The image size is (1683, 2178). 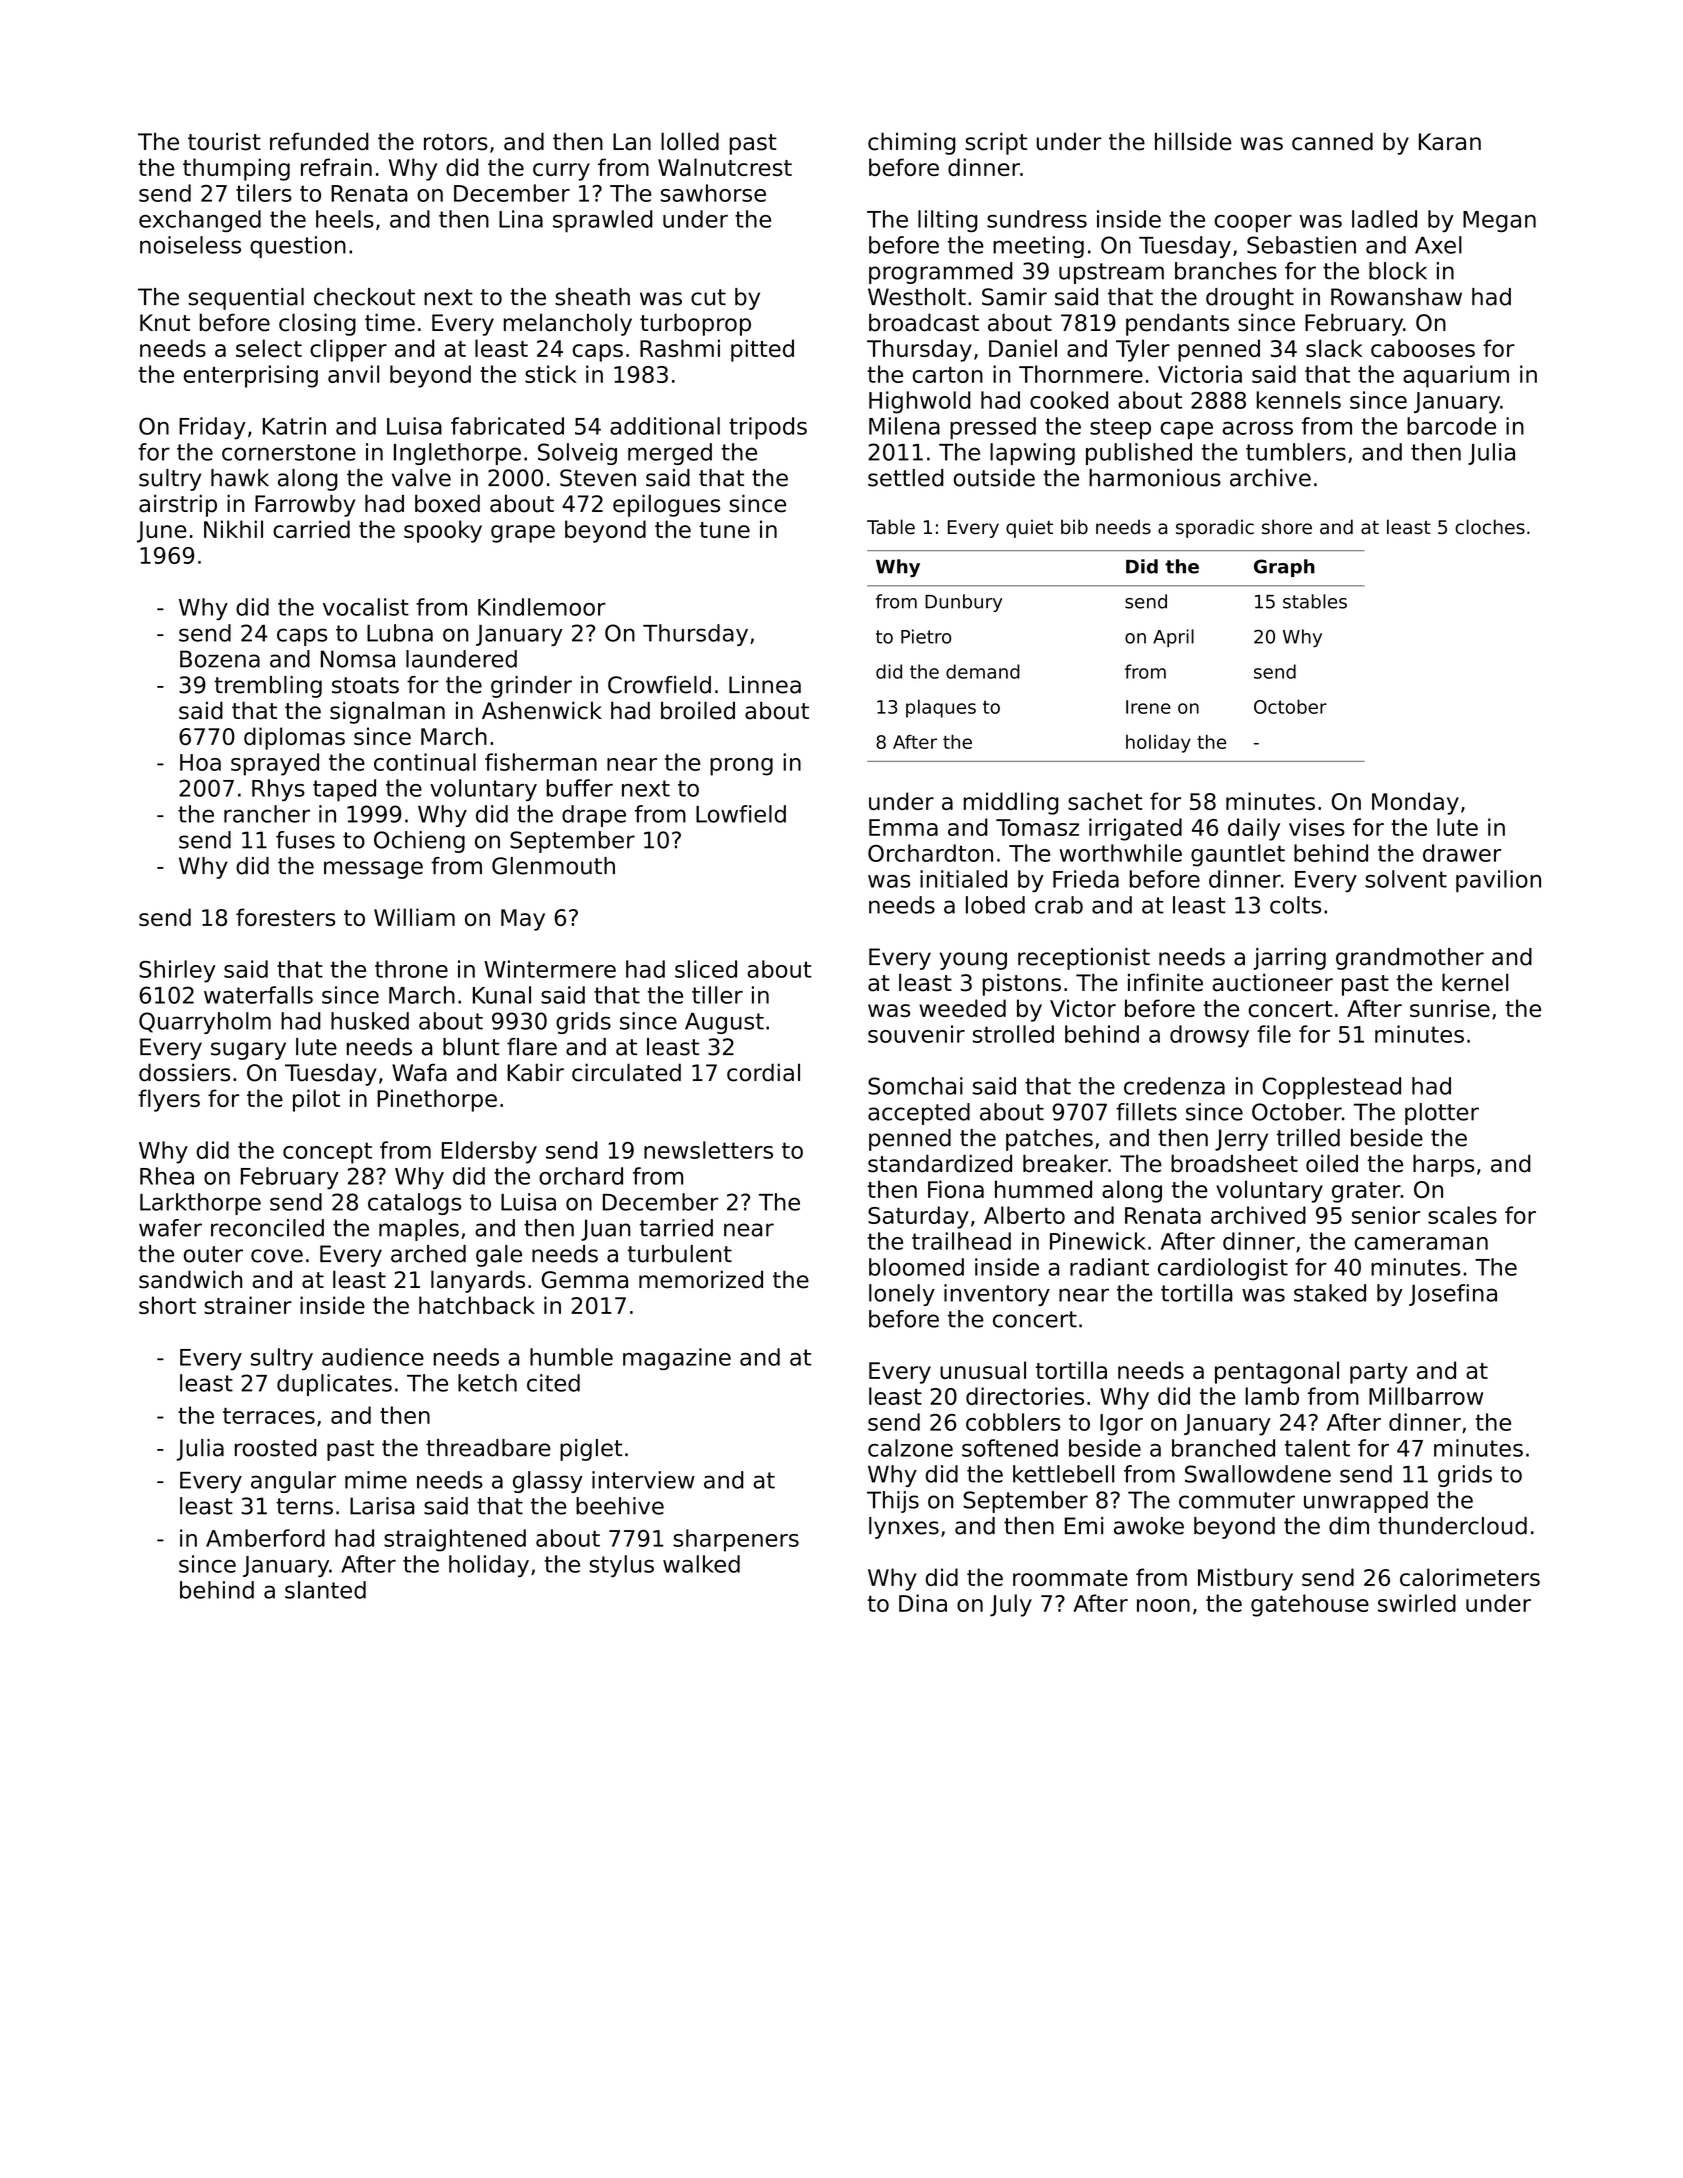 What do you see at coordinates (170, 1228) in the document?
I see `wafer` at bounding box center [170, 1228].
